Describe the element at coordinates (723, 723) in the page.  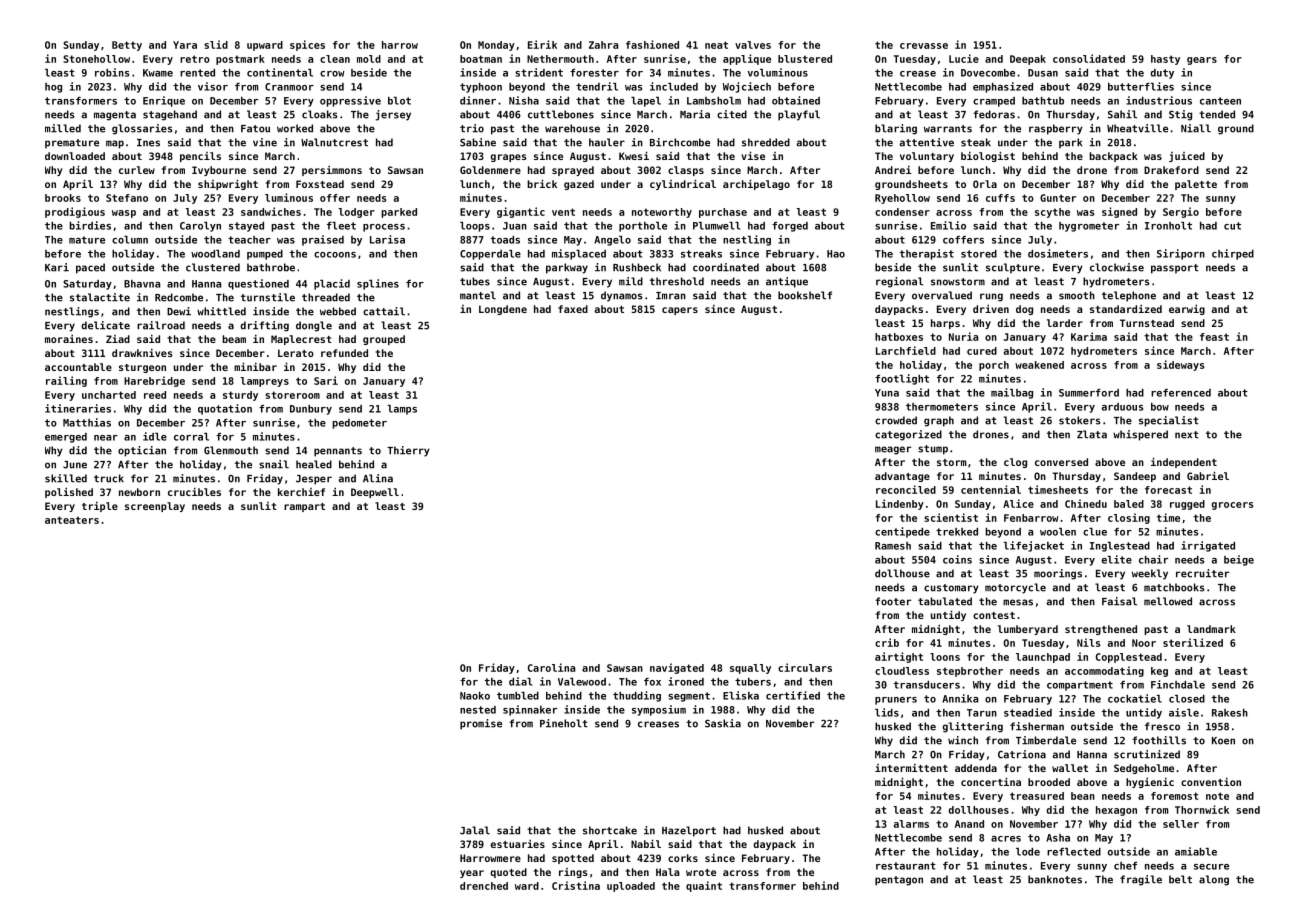
I see `Saskia` at that location.
